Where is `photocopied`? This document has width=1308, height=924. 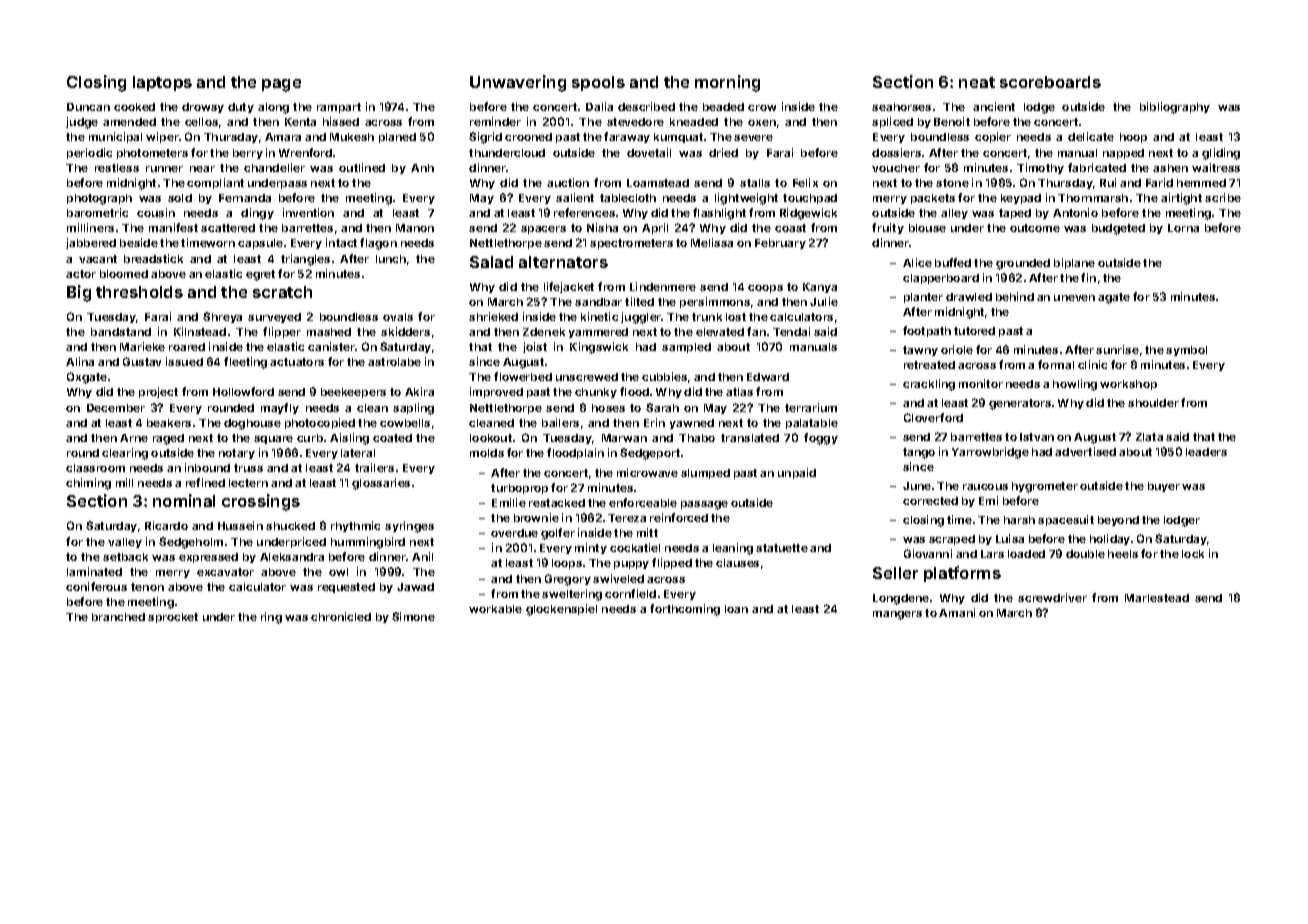
photocopied is located at coordinates (320, 423).
